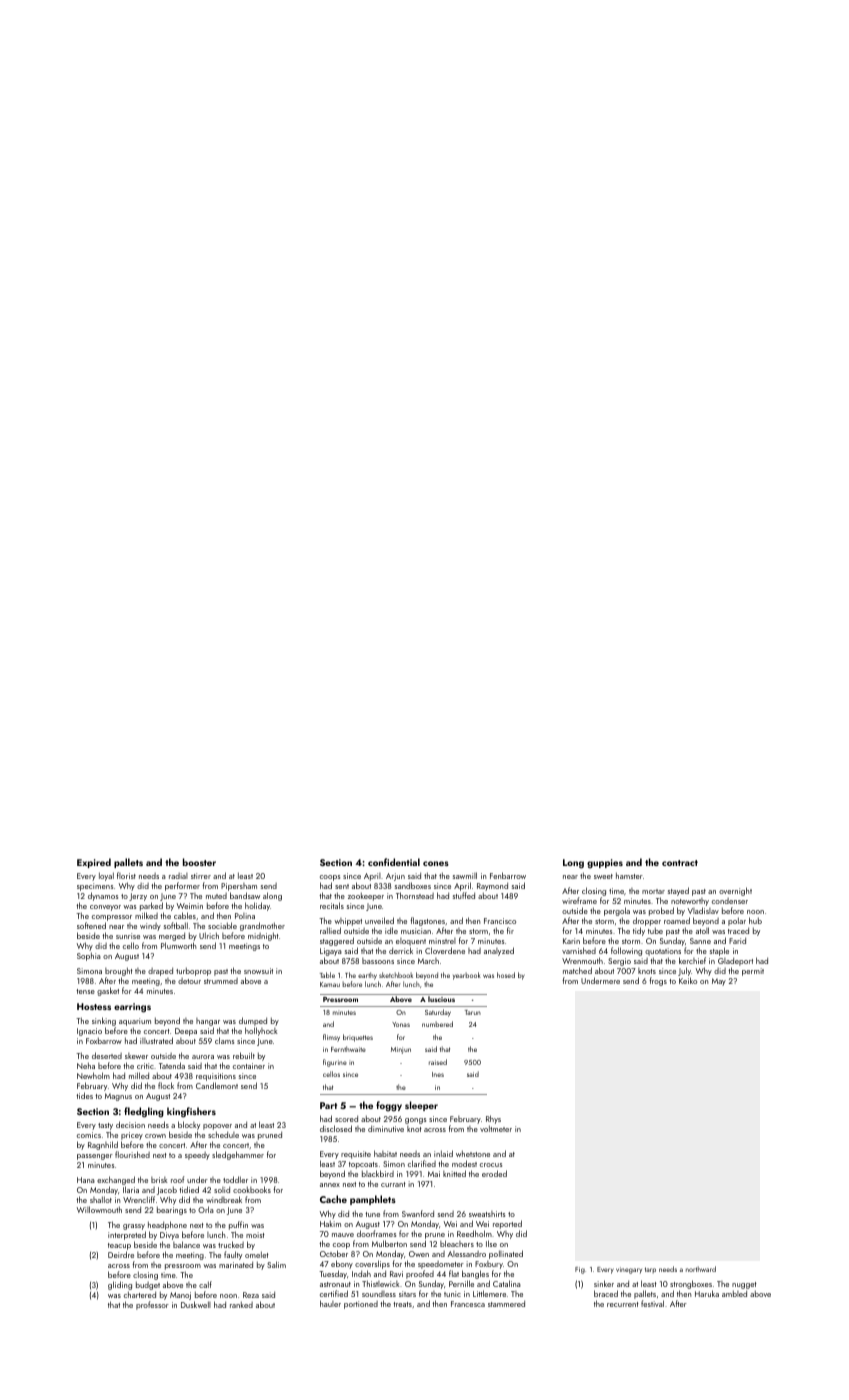 The width and height of the screenshot is (849, 1400). I want to click on Yonas, so click(401, 1024).
